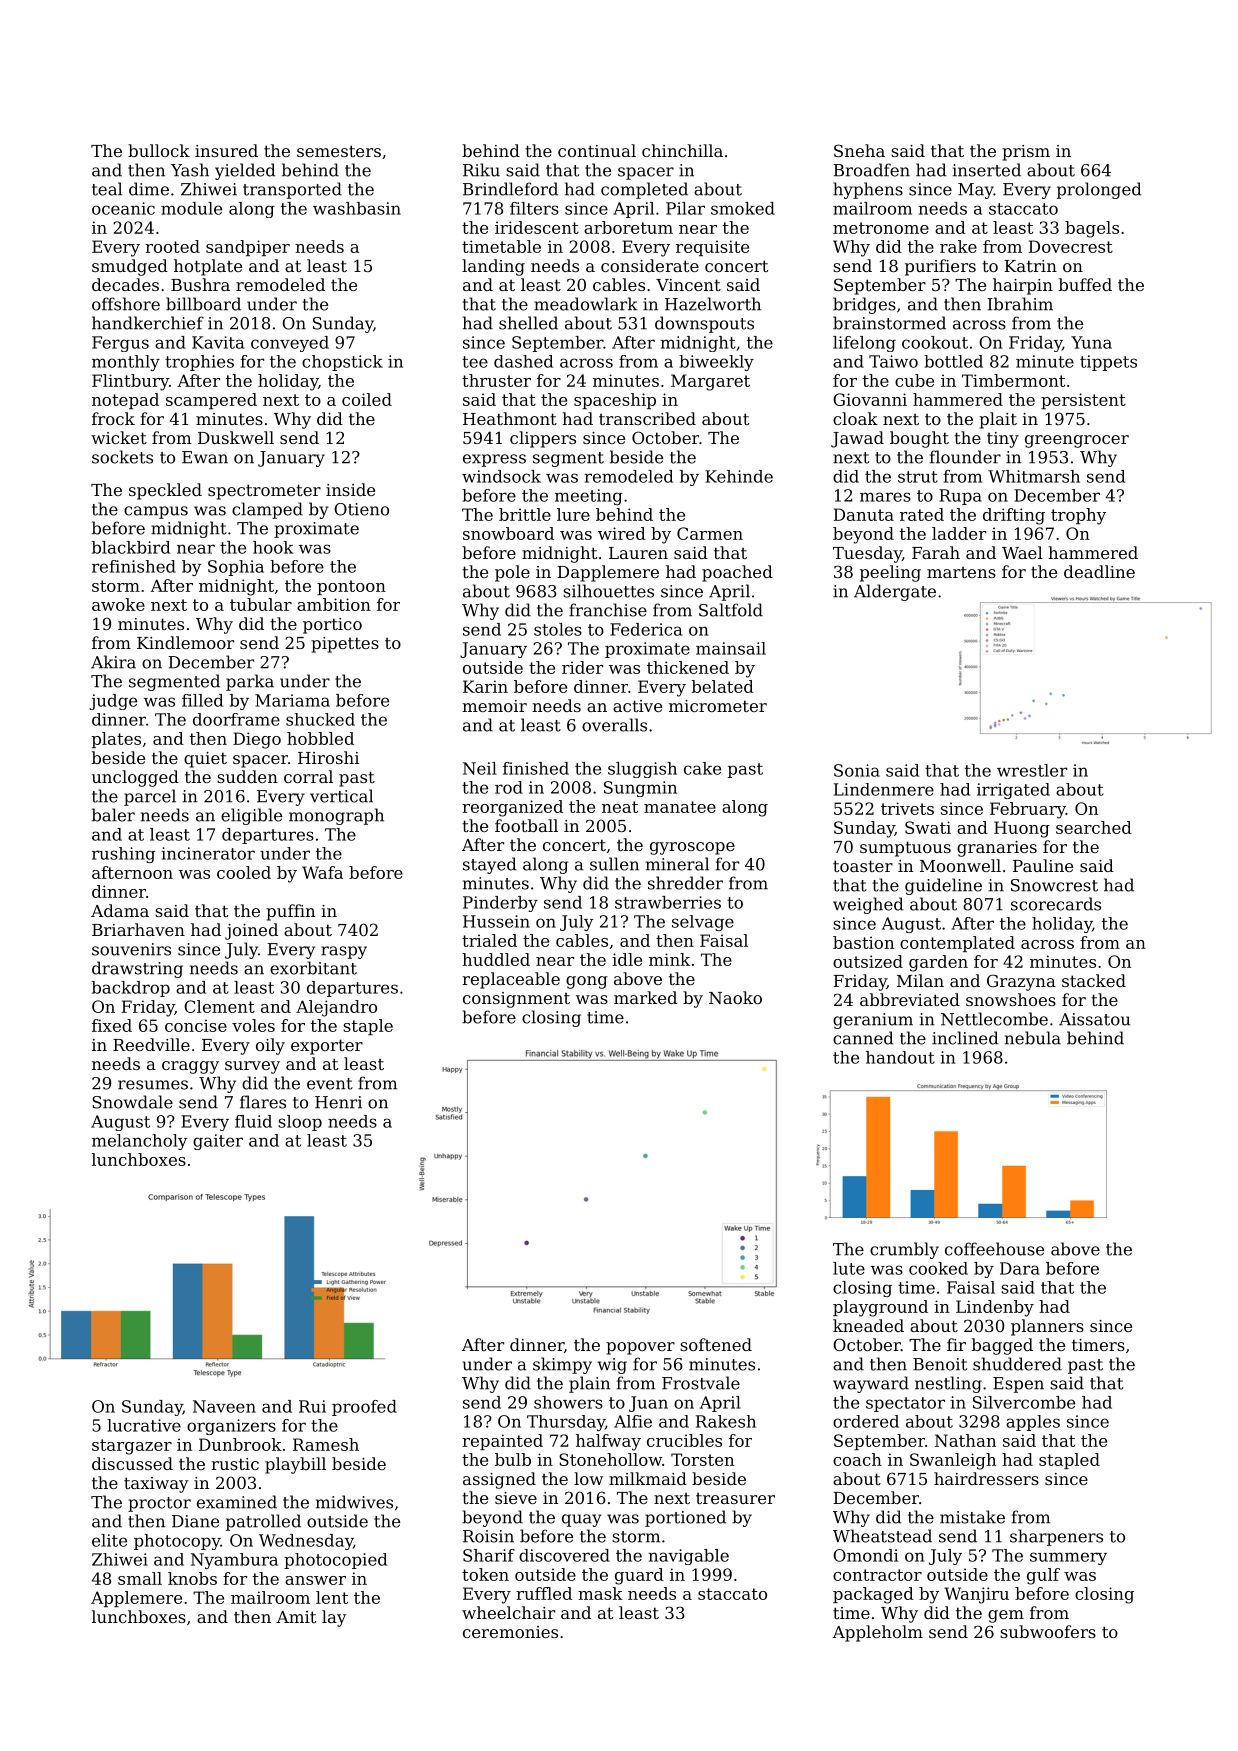  Describe the element at coordinates (138, 929) in the page. I see `Briarhaven` at that location.
